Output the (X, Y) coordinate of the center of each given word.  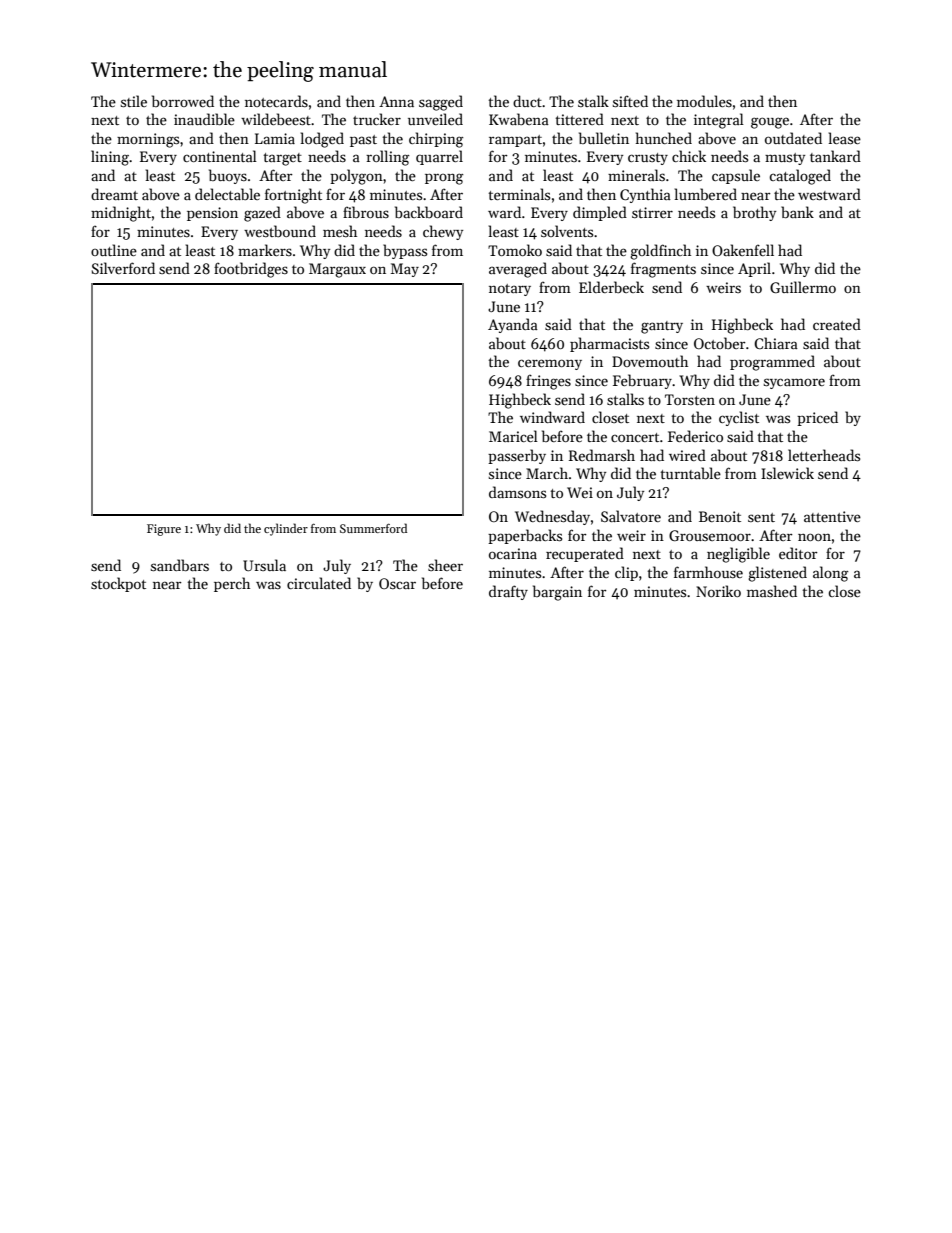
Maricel (513, 436)
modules (704, 101)
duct (527, 101)
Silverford (123, 268)
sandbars (180, 565)
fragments (663, 270)
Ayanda (513, 325)
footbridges (251, 270)
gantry (662, 327)
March (547, 473)
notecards (276, 101)
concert (635, 437)
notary (510, 290)
